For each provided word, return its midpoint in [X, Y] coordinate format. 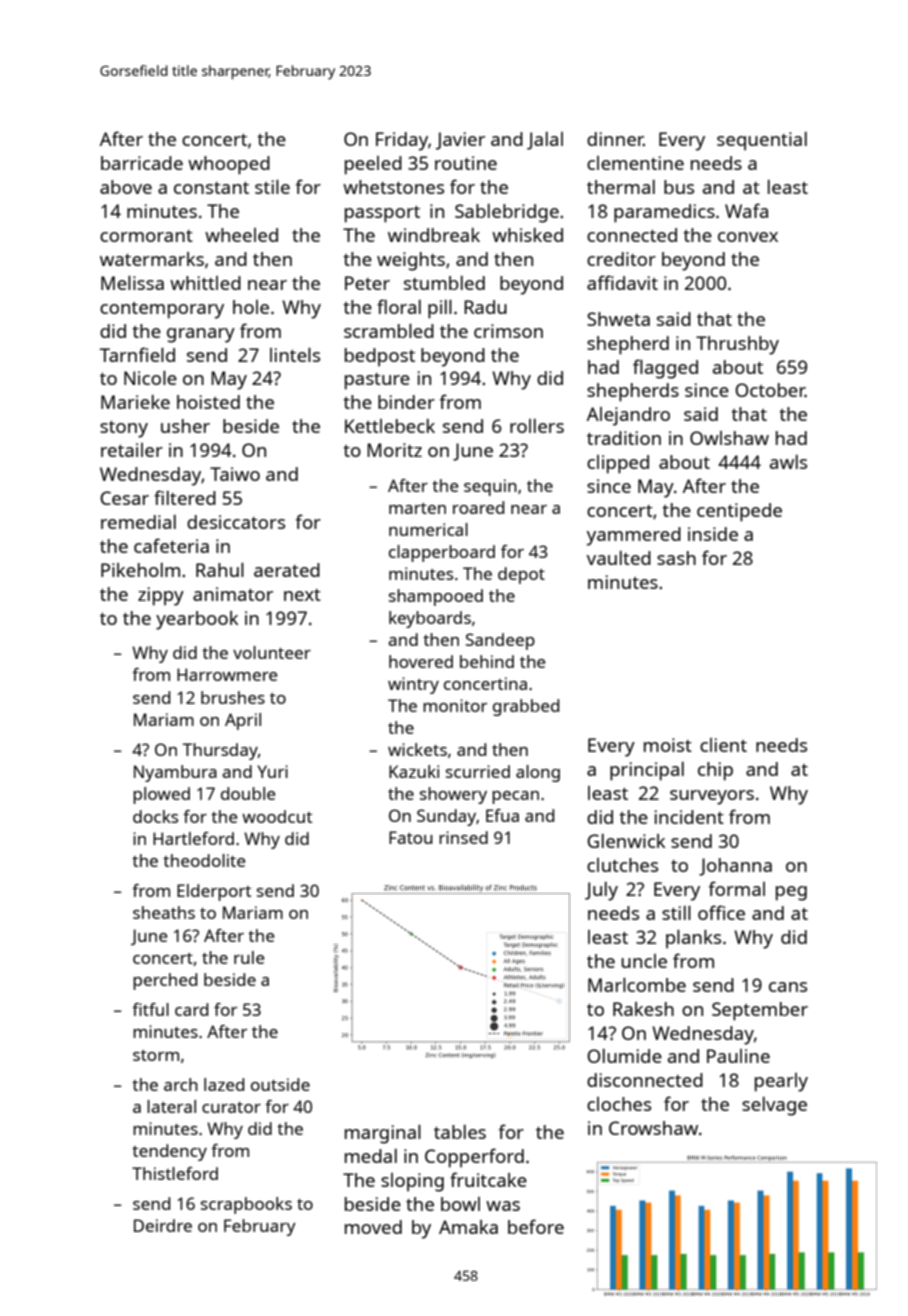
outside [280, 1084]
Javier [460, 141]
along [538, 773]
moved [373, 1227]
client [723, 745]
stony [124, 429]
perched [165, 981]
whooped [229, 165]
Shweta [618, 319]
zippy [161, 596]
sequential [762, 141]
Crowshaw [653, 1128]
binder [406, 402]
